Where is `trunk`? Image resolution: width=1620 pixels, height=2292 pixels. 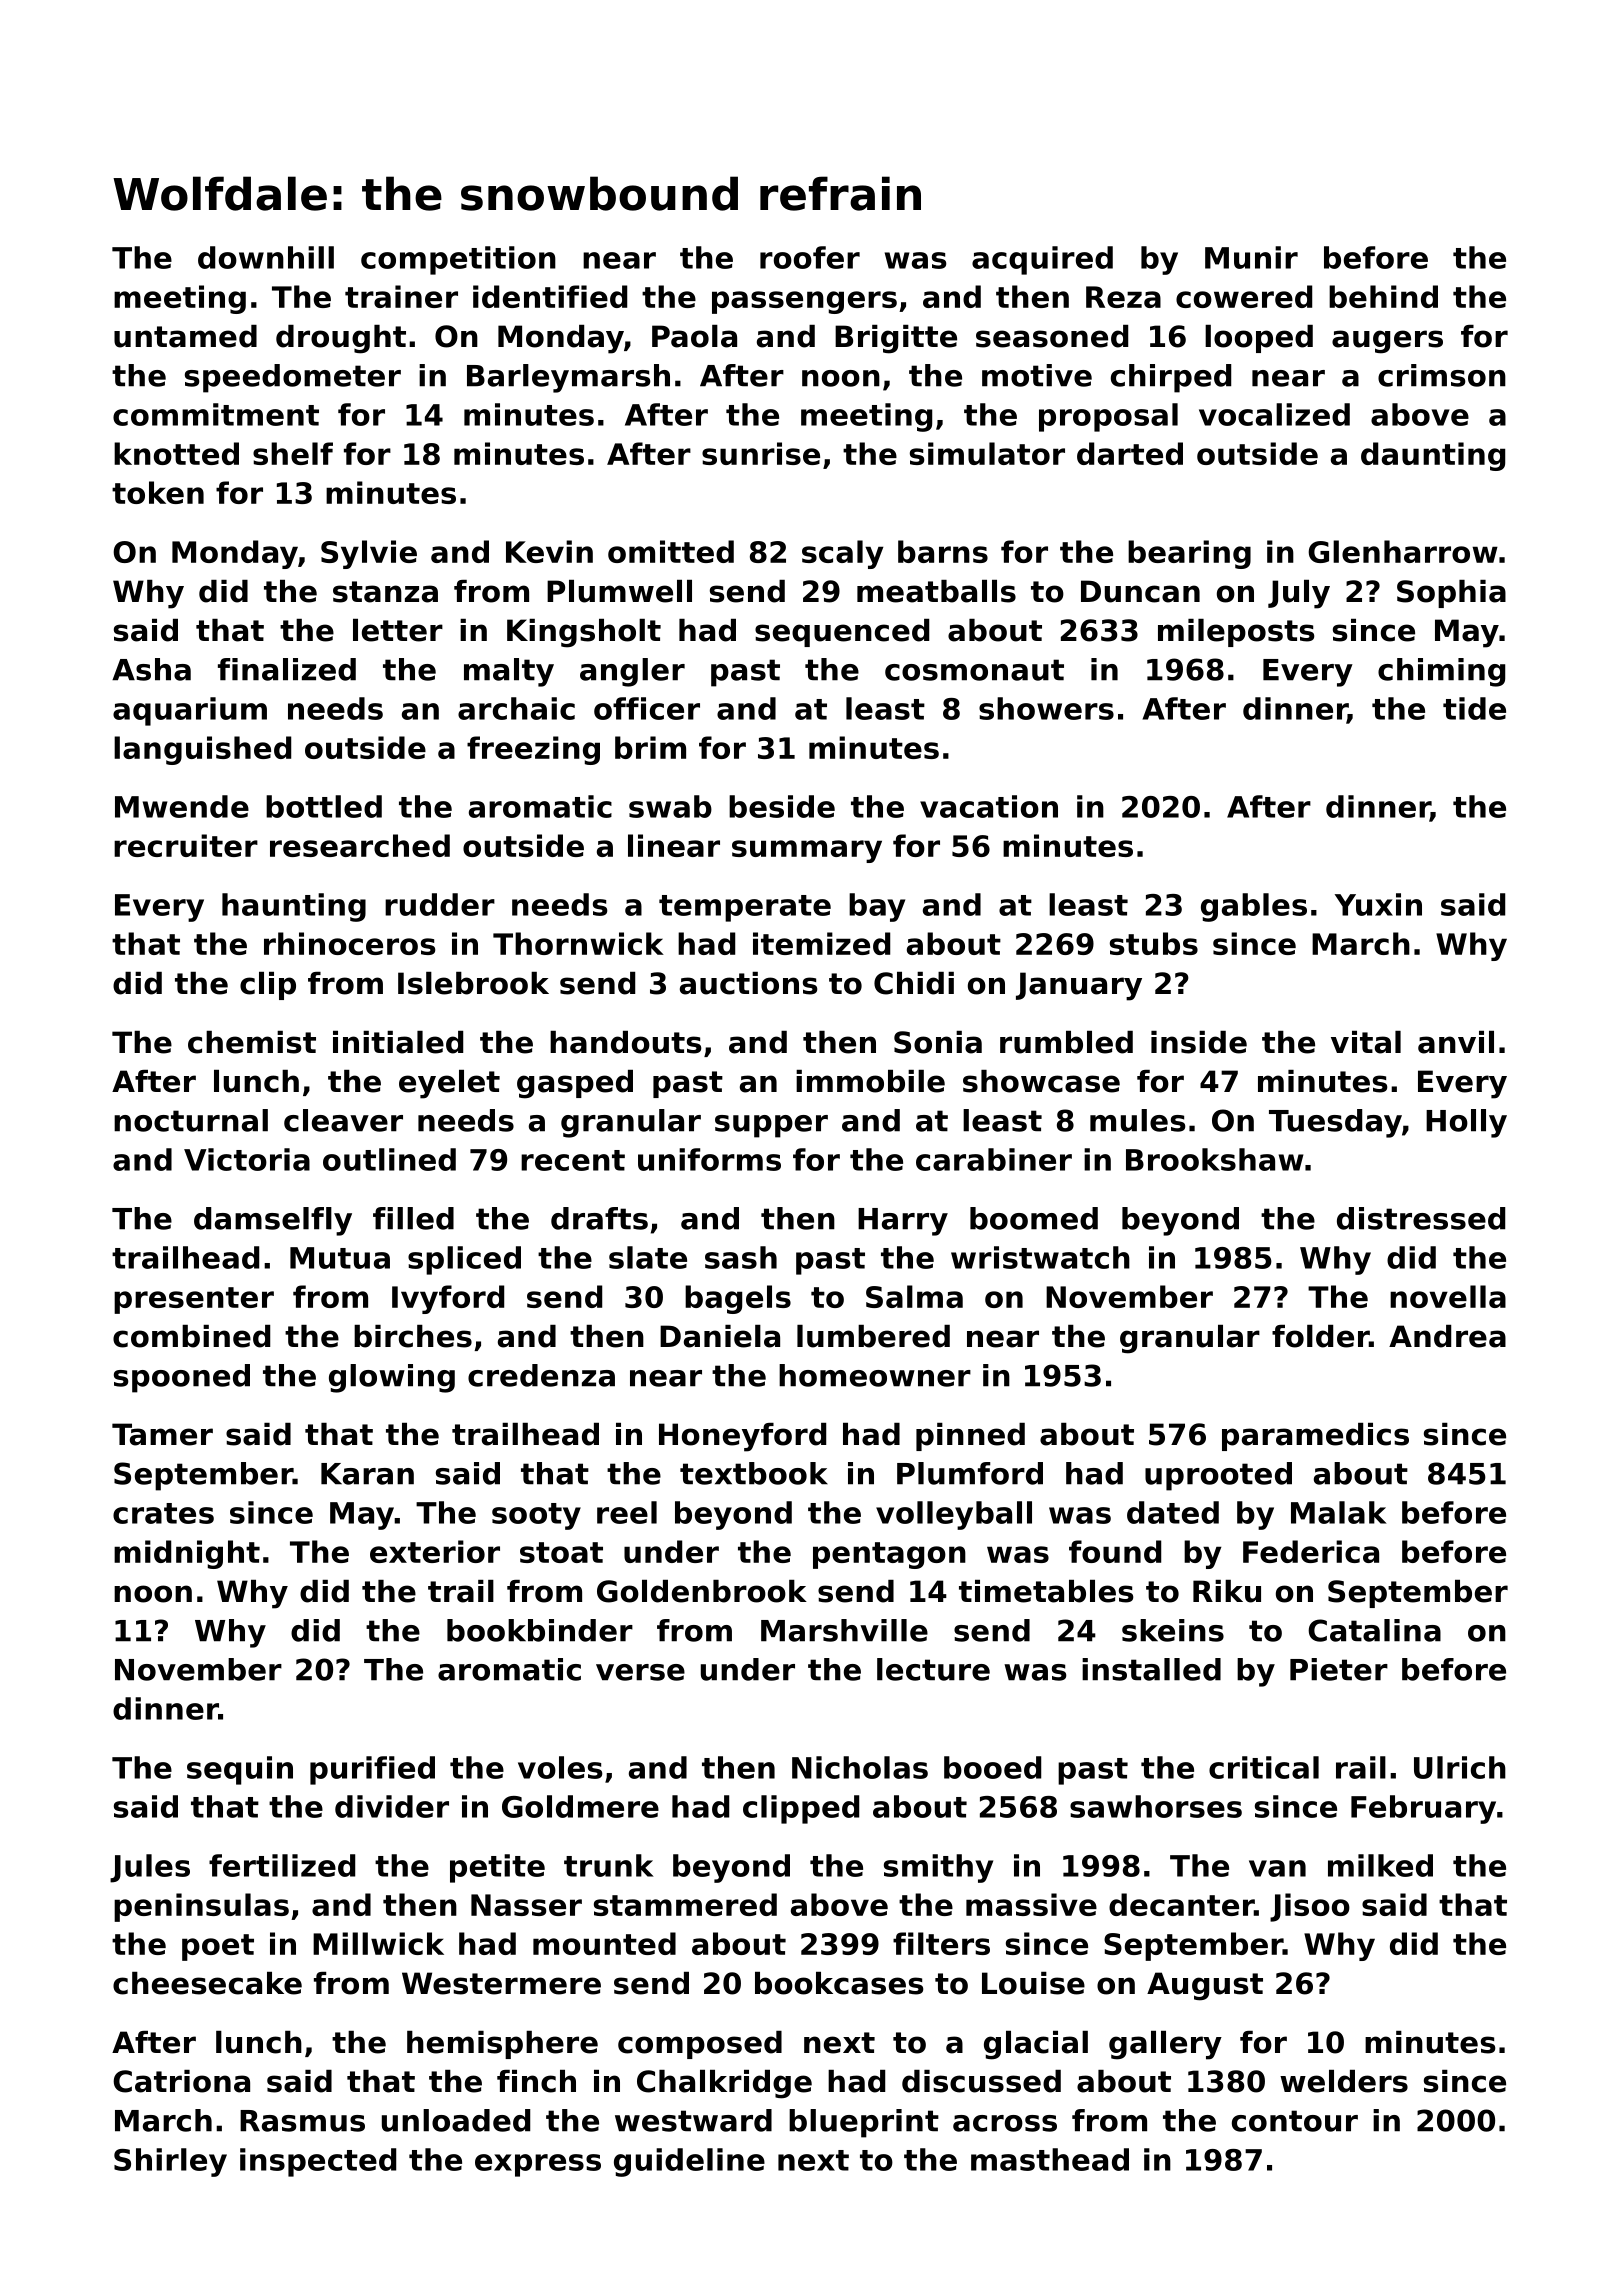 trunk is located at coordinates (609, 1865).
